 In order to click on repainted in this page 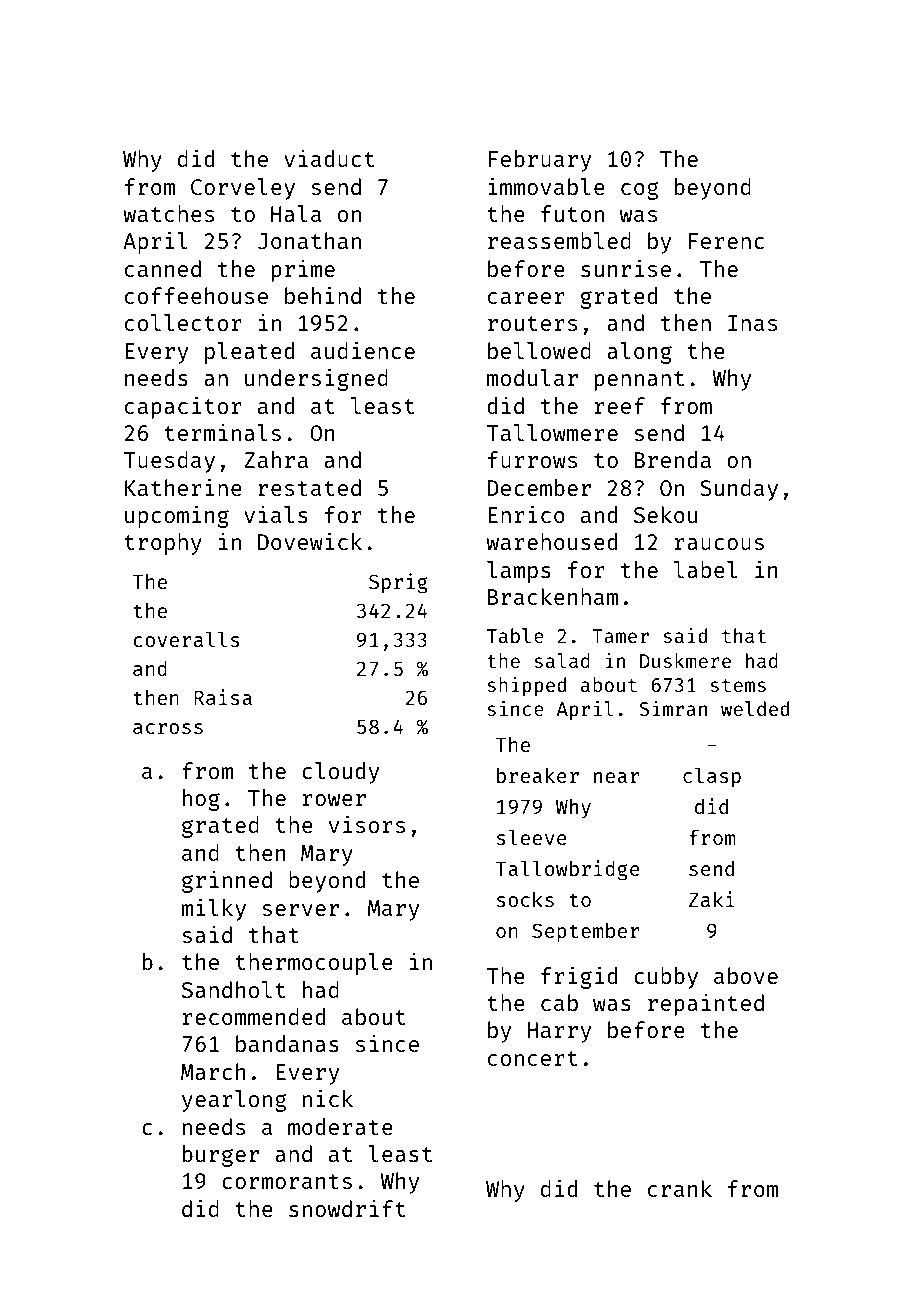, I will do `click(706, 1004)`.
